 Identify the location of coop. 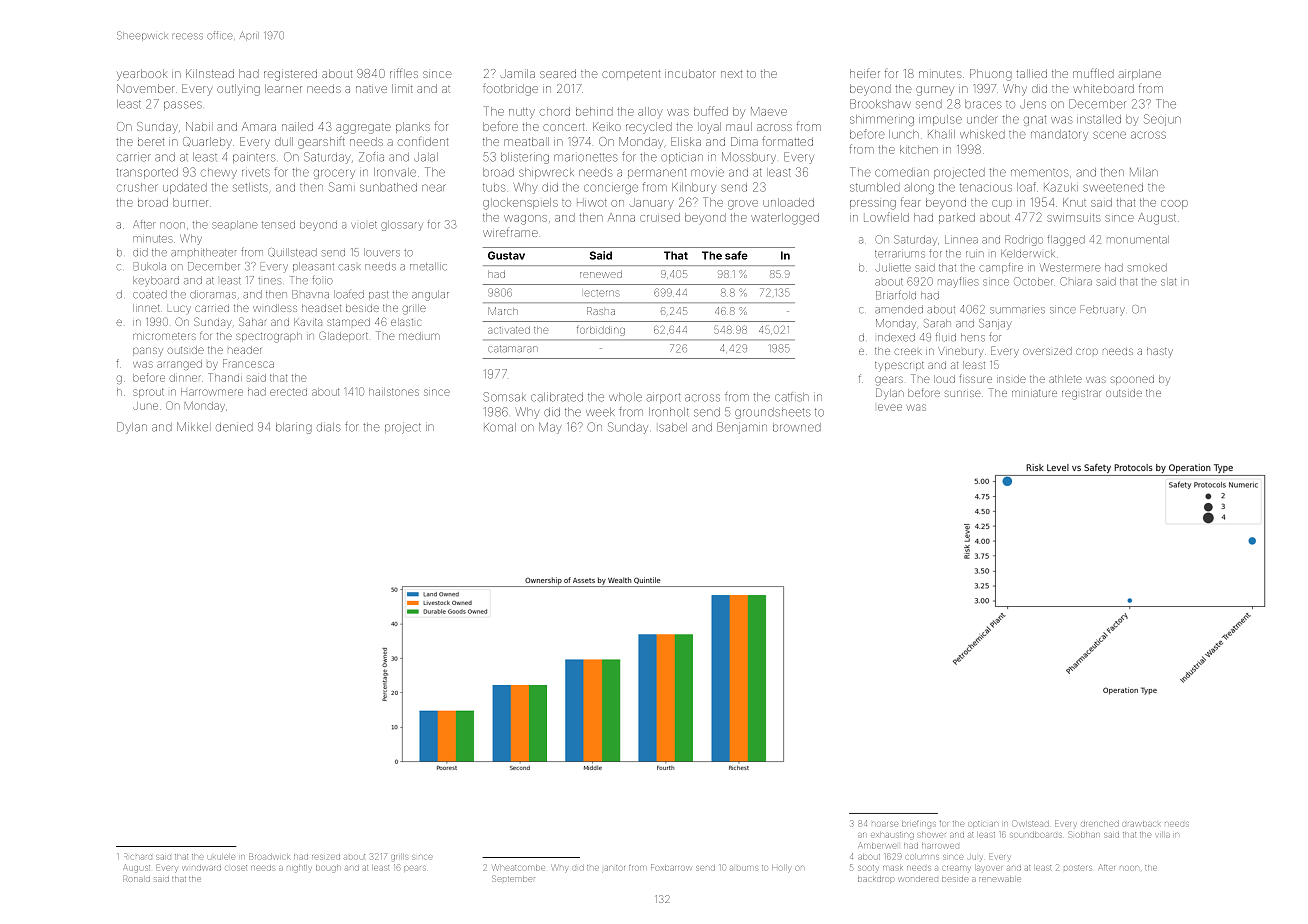
(1174, 204).
